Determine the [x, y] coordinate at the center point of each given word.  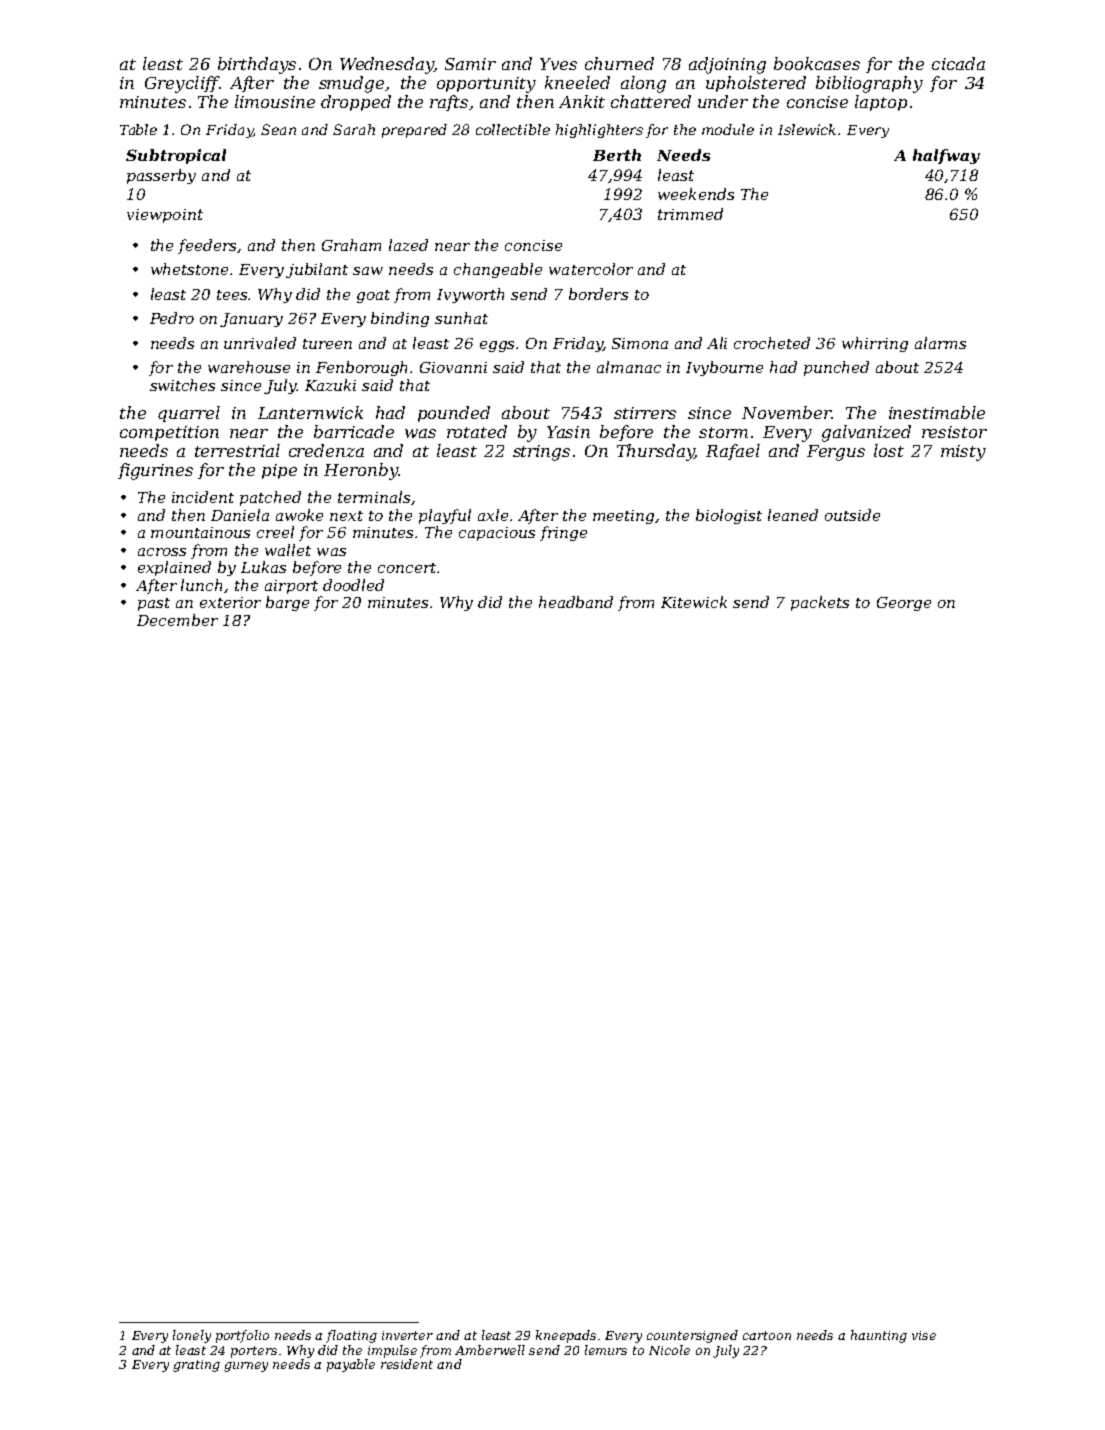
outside [852, 515]
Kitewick [694, 602]
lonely [192, 1336]
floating [351, 1336]
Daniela [240, 515]
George [904, 604]
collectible [513, 129]
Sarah [354, 129]
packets [820, 603]
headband [576, 602]
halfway [946, 156]
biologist [729, 516]
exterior [230, 602]
